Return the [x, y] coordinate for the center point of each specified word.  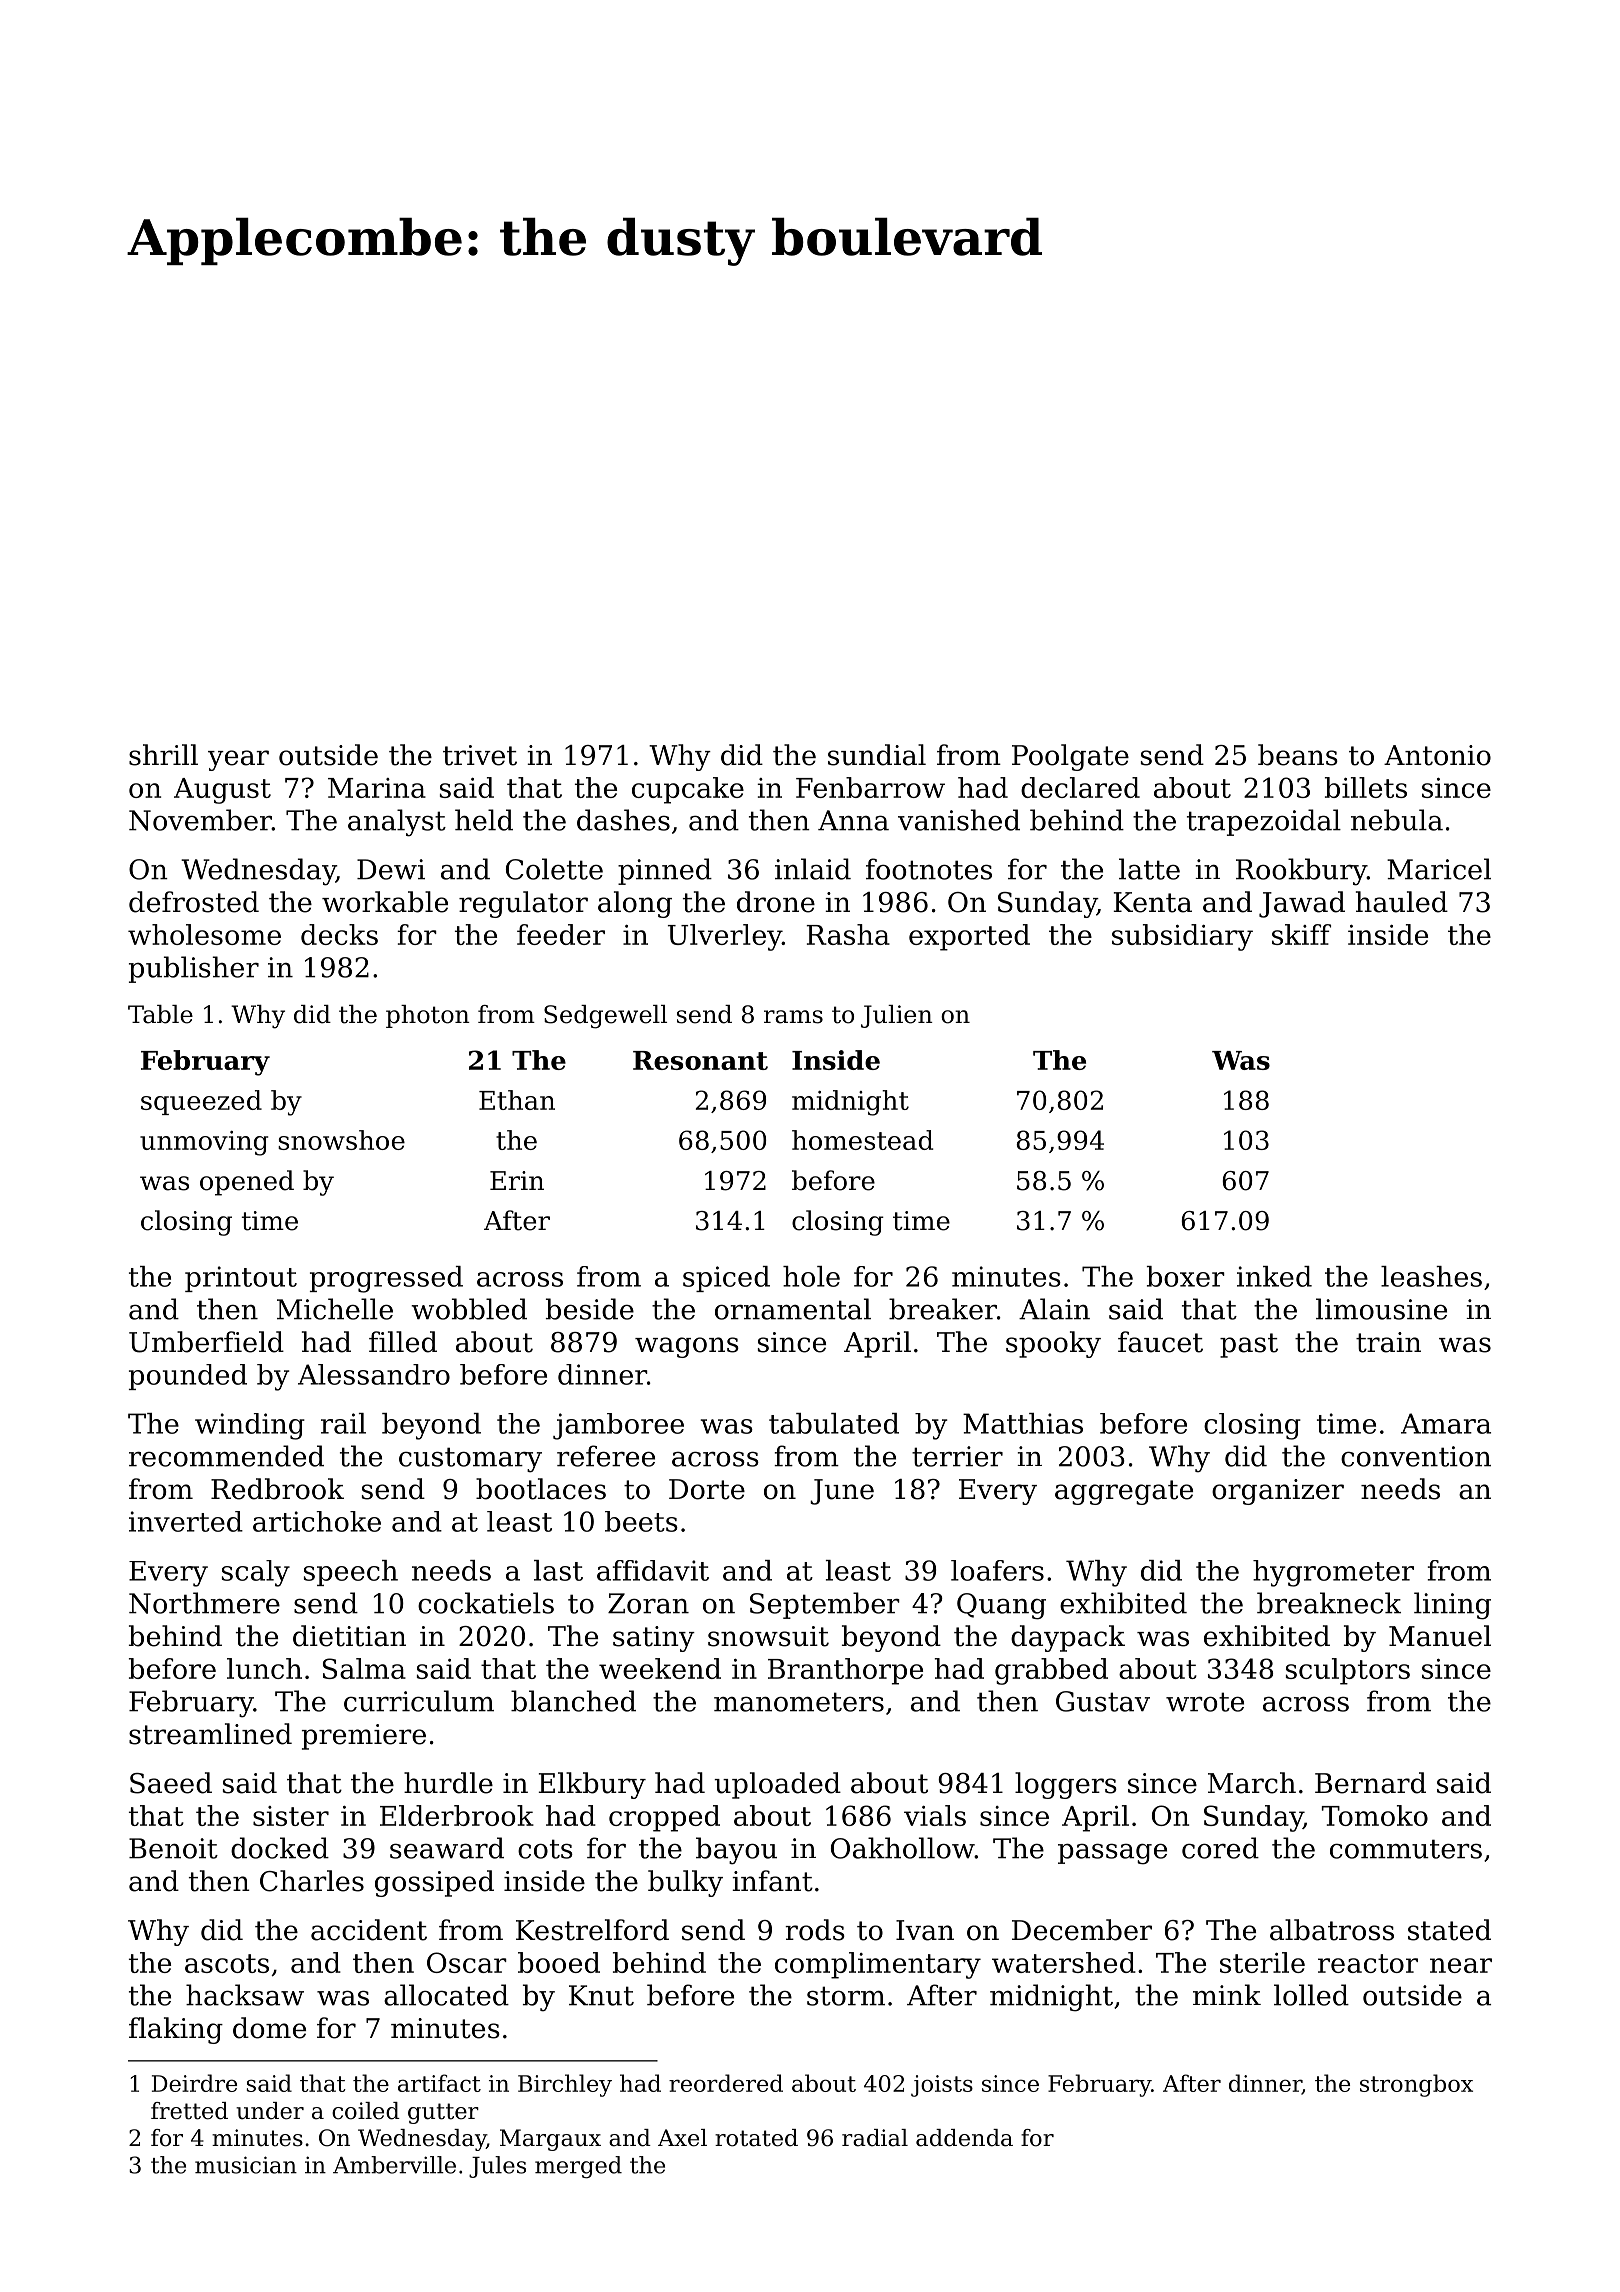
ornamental [793, 1309]
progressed [386, 1279]
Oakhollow [903, 1848]
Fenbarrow [870, 787]
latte [1149, 869]
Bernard [1370, 1783]
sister [291, 1816]
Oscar [467, 1962]
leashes [1431, 1276]
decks [339, 934]
